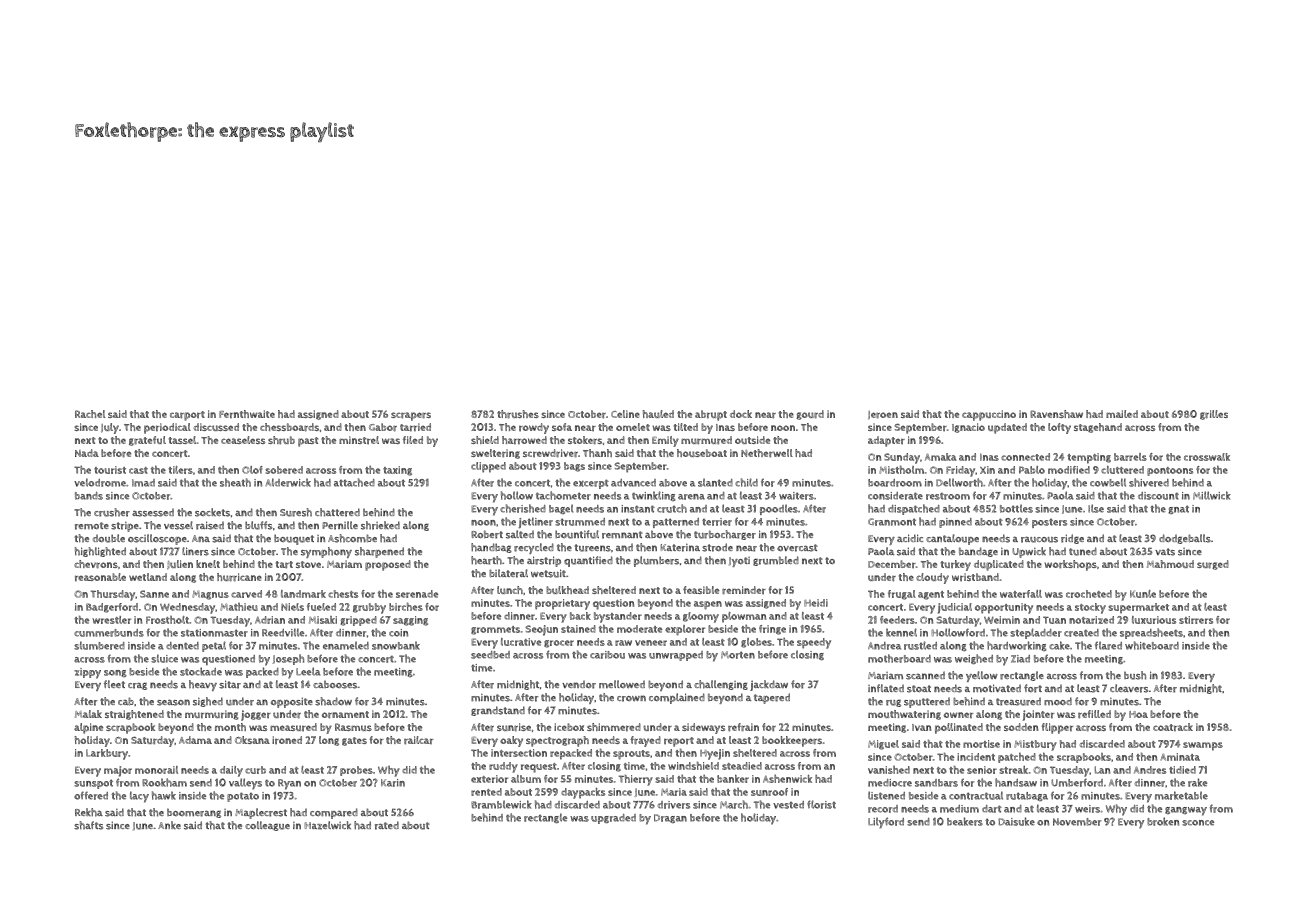 The height and width of the image is (924, 1308). What do you see at coordinates (187, 416) in the image?
I see `carport` at bounding box center [187, 416].
